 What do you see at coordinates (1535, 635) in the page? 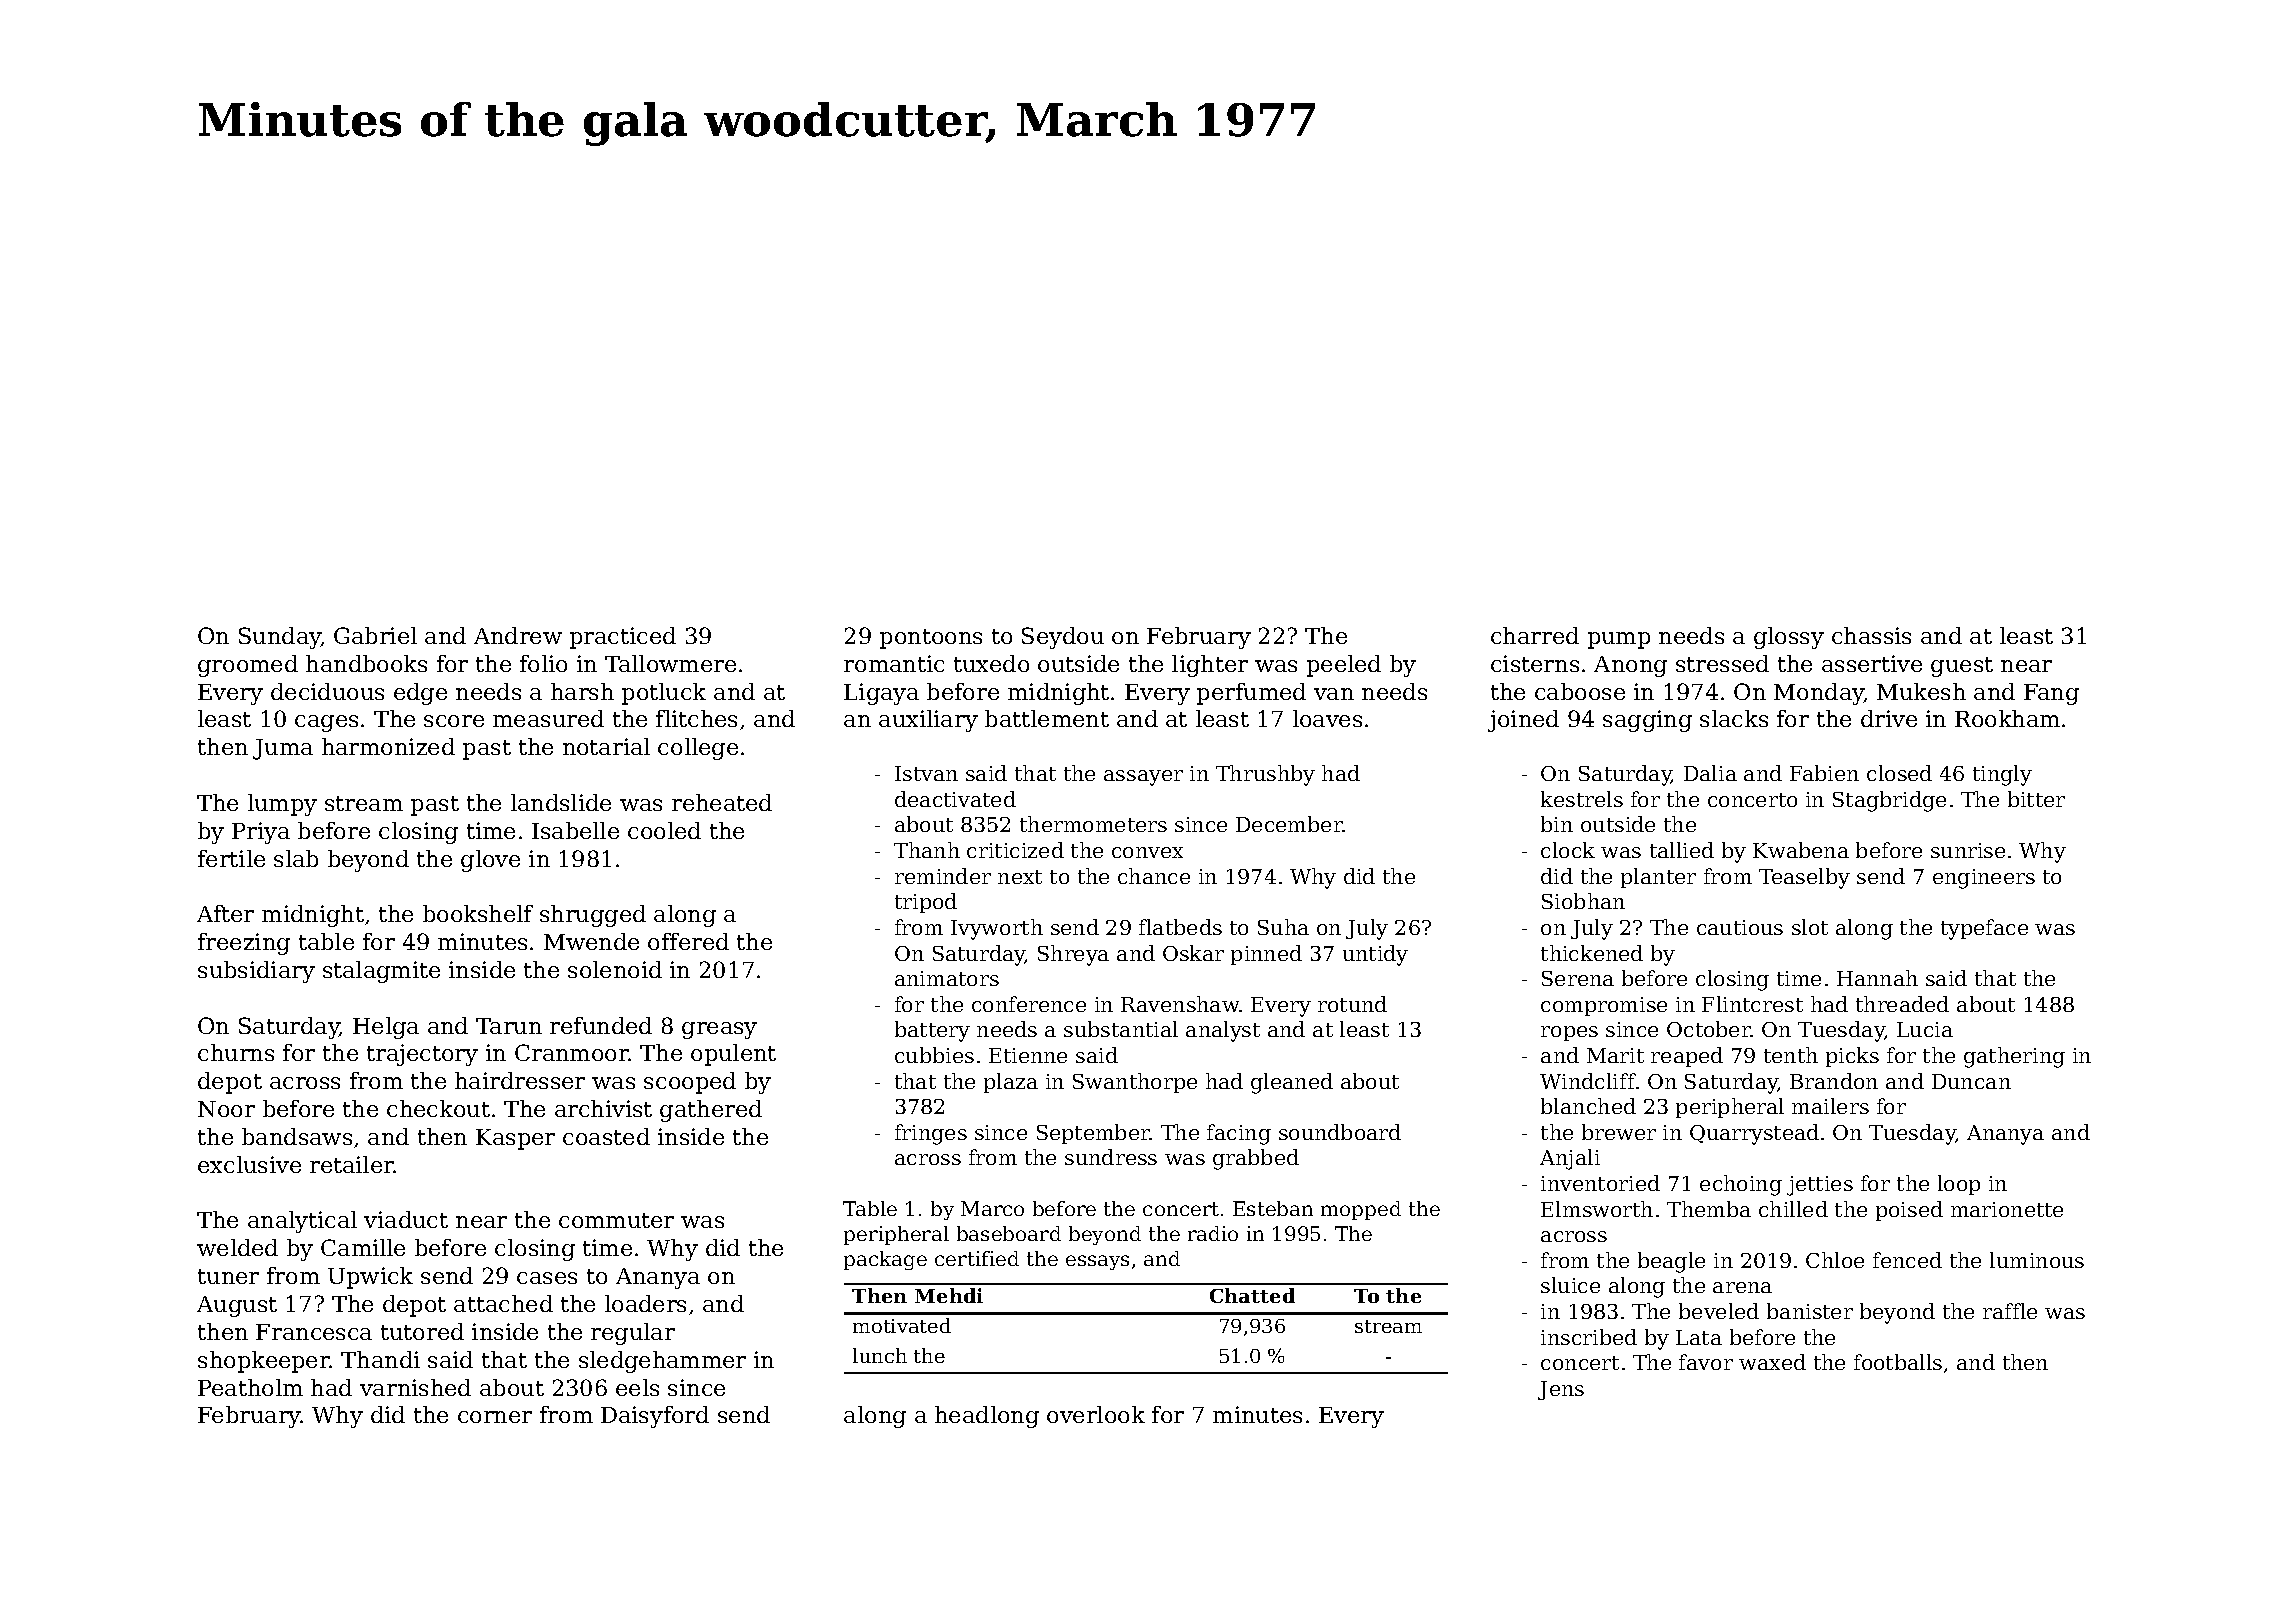
I see `charred` at bounding box center [1535, 635].
